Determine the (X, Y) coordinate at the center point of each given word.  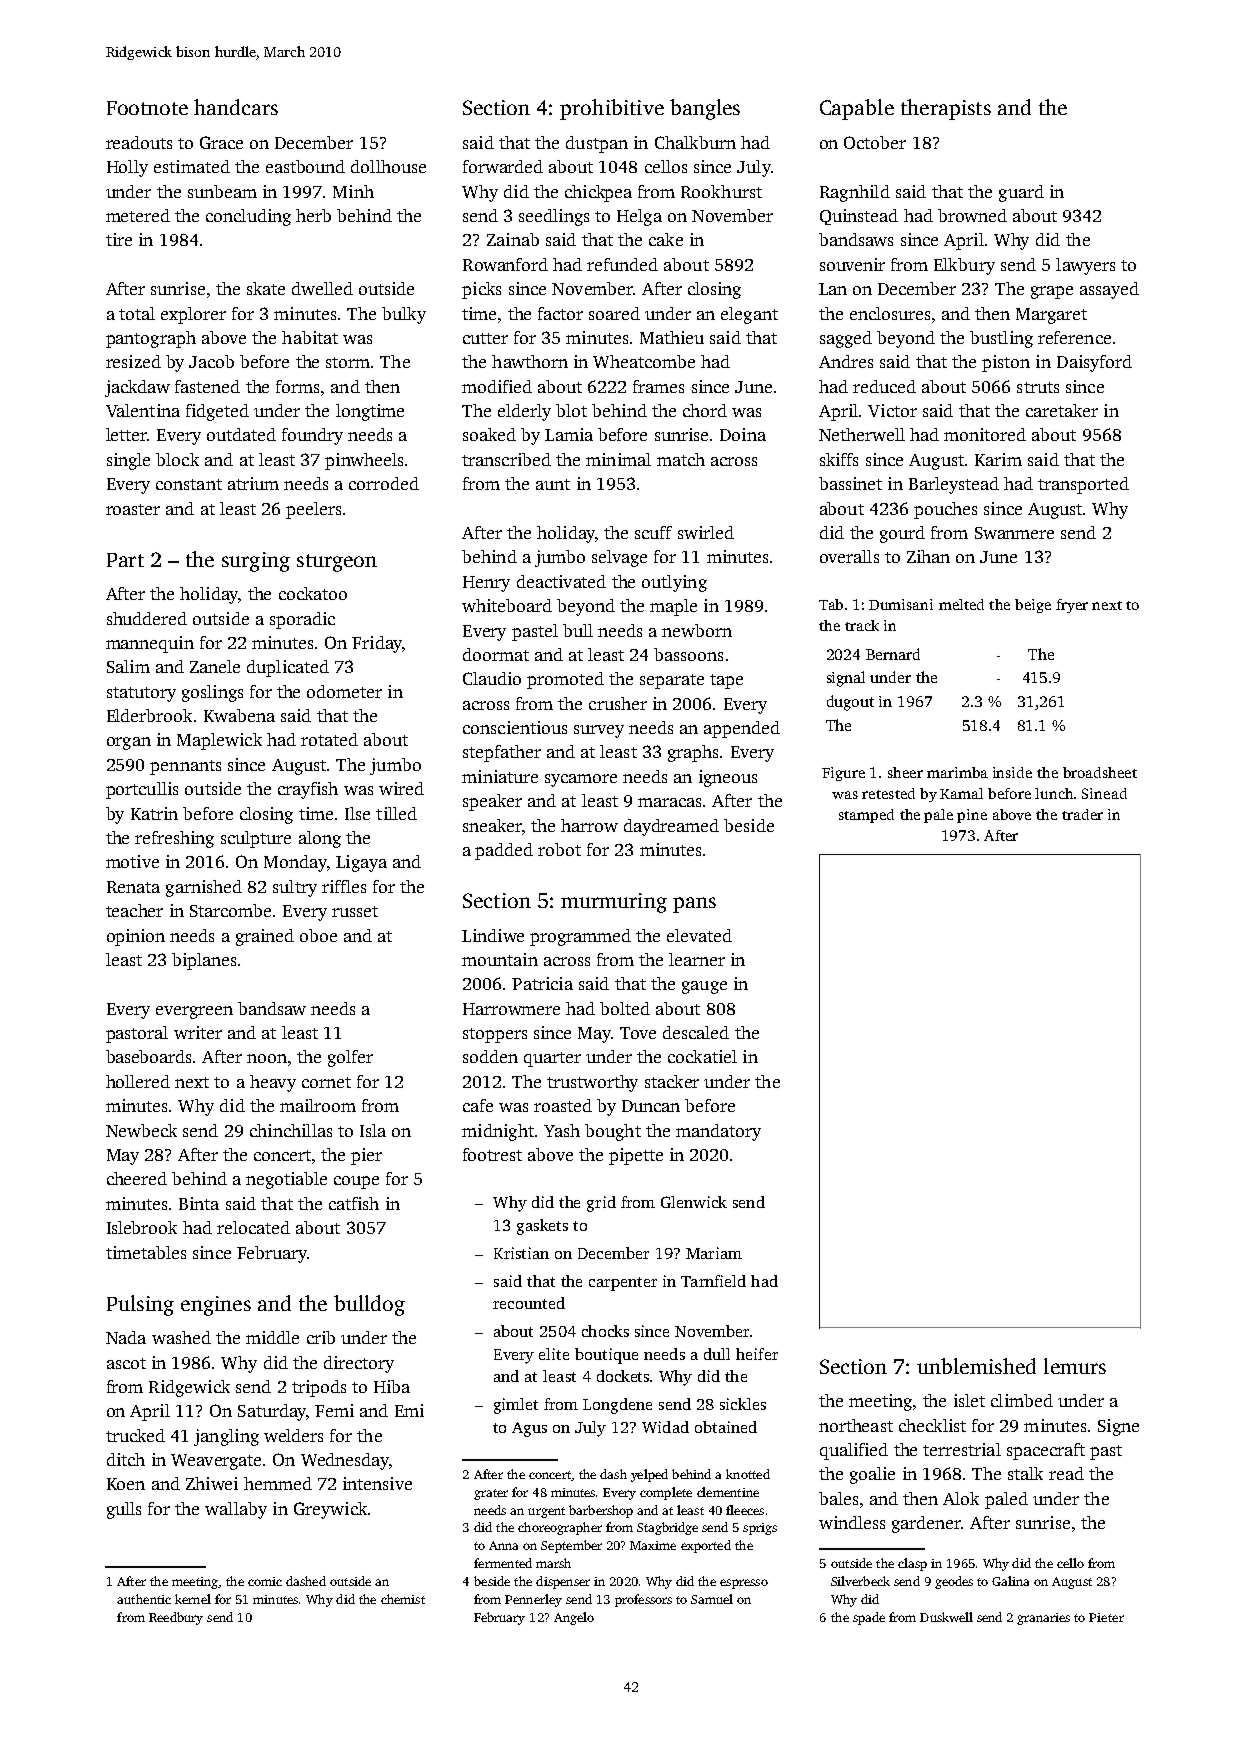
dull (717, 1354)
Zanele (215, 666)
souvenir (852, 264)
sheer (905, 772)
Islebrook (142, 1227)
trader (1082, 814)
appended (742, 729)
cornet (326, 1082)
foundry (312, 436)
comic (265, 1581)
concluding (248, 217)
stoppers (495, 1035)
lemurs (1075, 1366)
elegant (749, 315)
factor (560, 313)
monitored (985, 434)
